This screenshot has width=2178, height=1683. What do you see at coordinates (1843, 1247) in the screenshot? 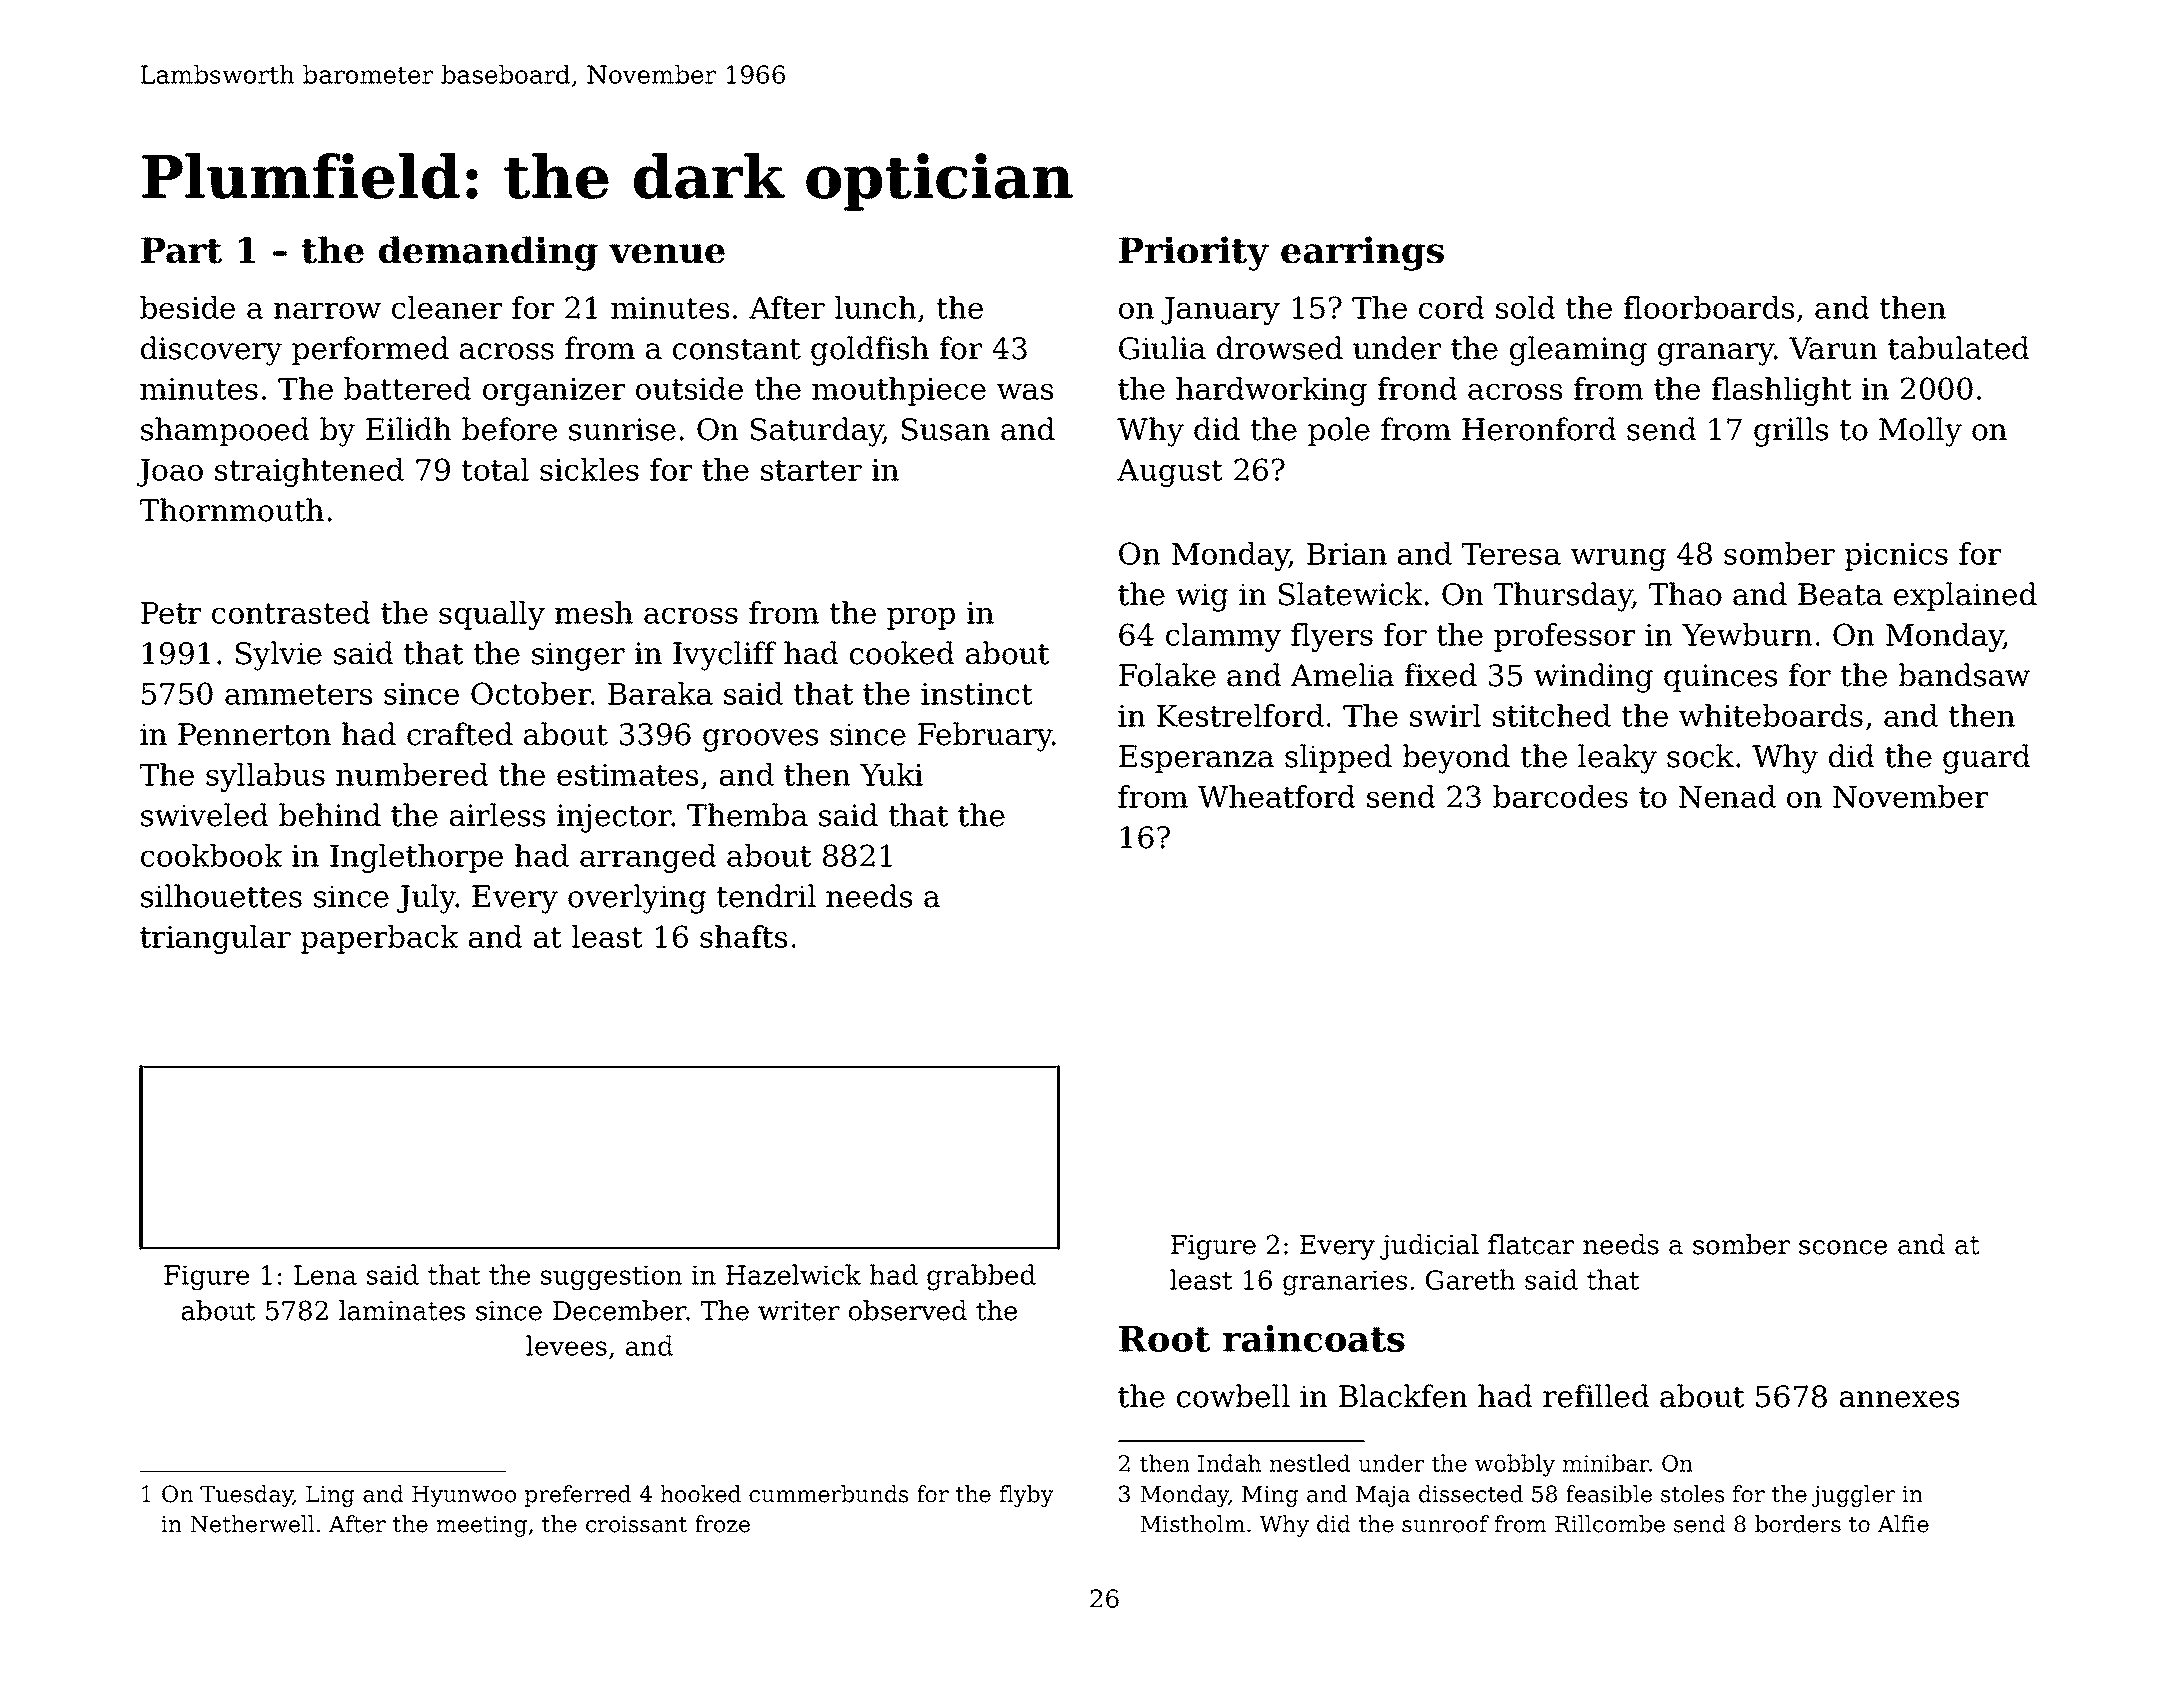
I see `sconce` at bounding box center [1843, 1247].
